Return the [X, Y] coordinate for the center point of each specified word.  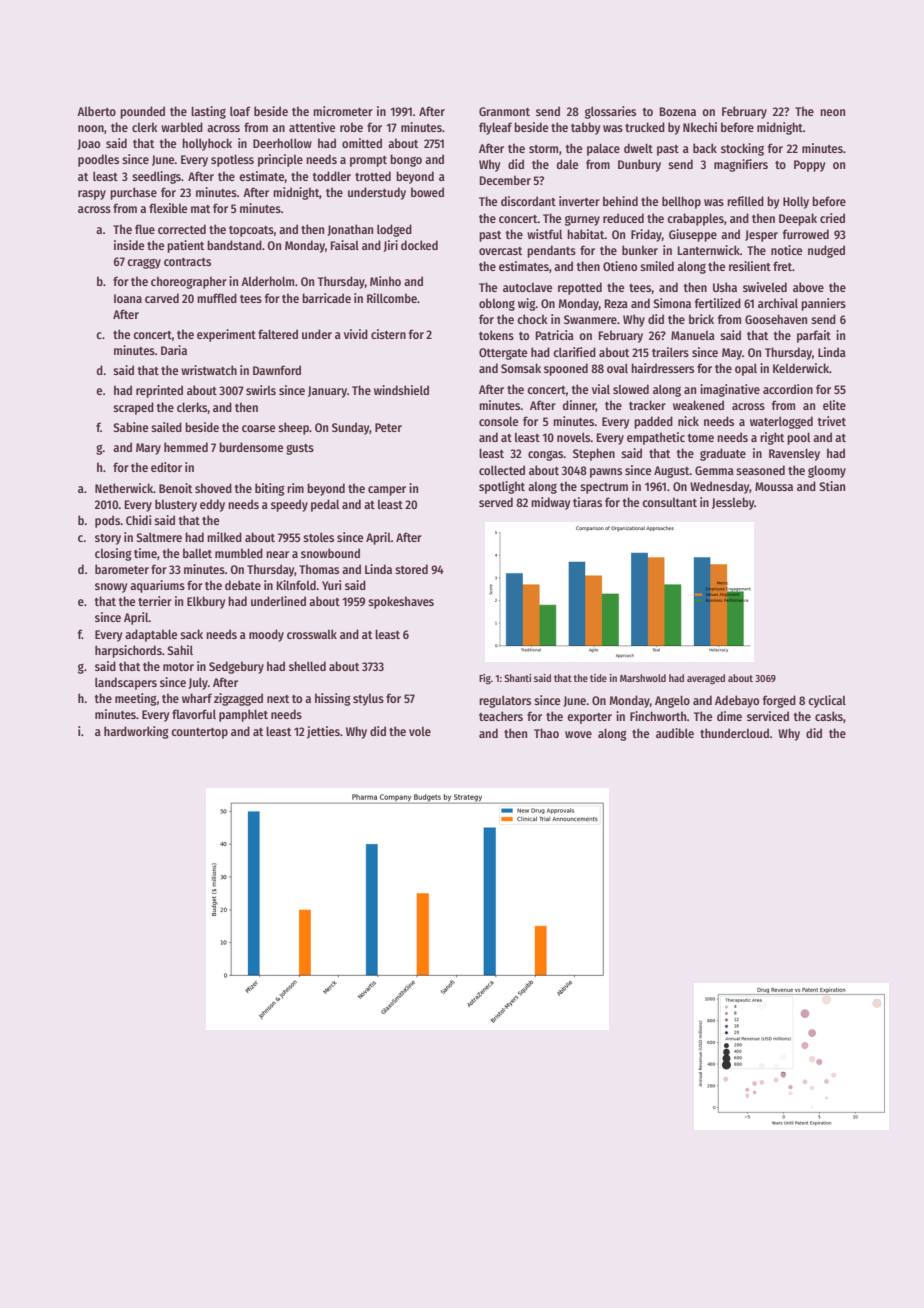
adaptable [151, 635]
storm [543, 149]
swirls [261, 390]
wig [527, 304]
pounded [142, 112]
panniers [823, 304]
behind [620, 201]
